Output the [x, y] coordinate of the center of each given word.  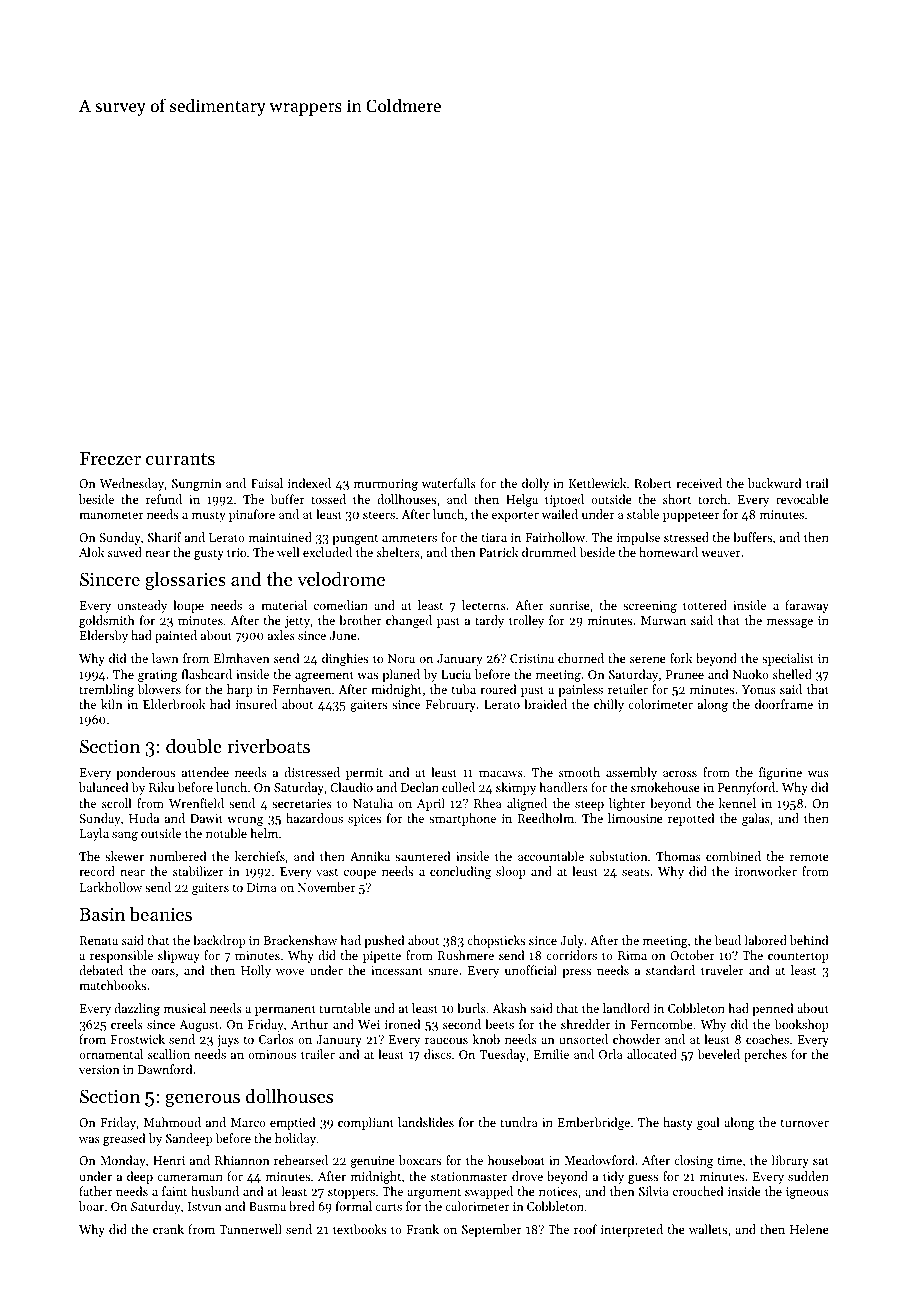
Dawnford [165, 1069]
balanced [103, 787]
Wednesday [131, 484]
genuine [373, 1162]
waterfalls [449, 483]
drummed [549, 552]
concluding [460, 872]
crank [168, 1229]
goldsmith [107, 621]
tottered [705, 605]
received [699, 483]
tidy [613, 1177]
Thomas [678, 856]
